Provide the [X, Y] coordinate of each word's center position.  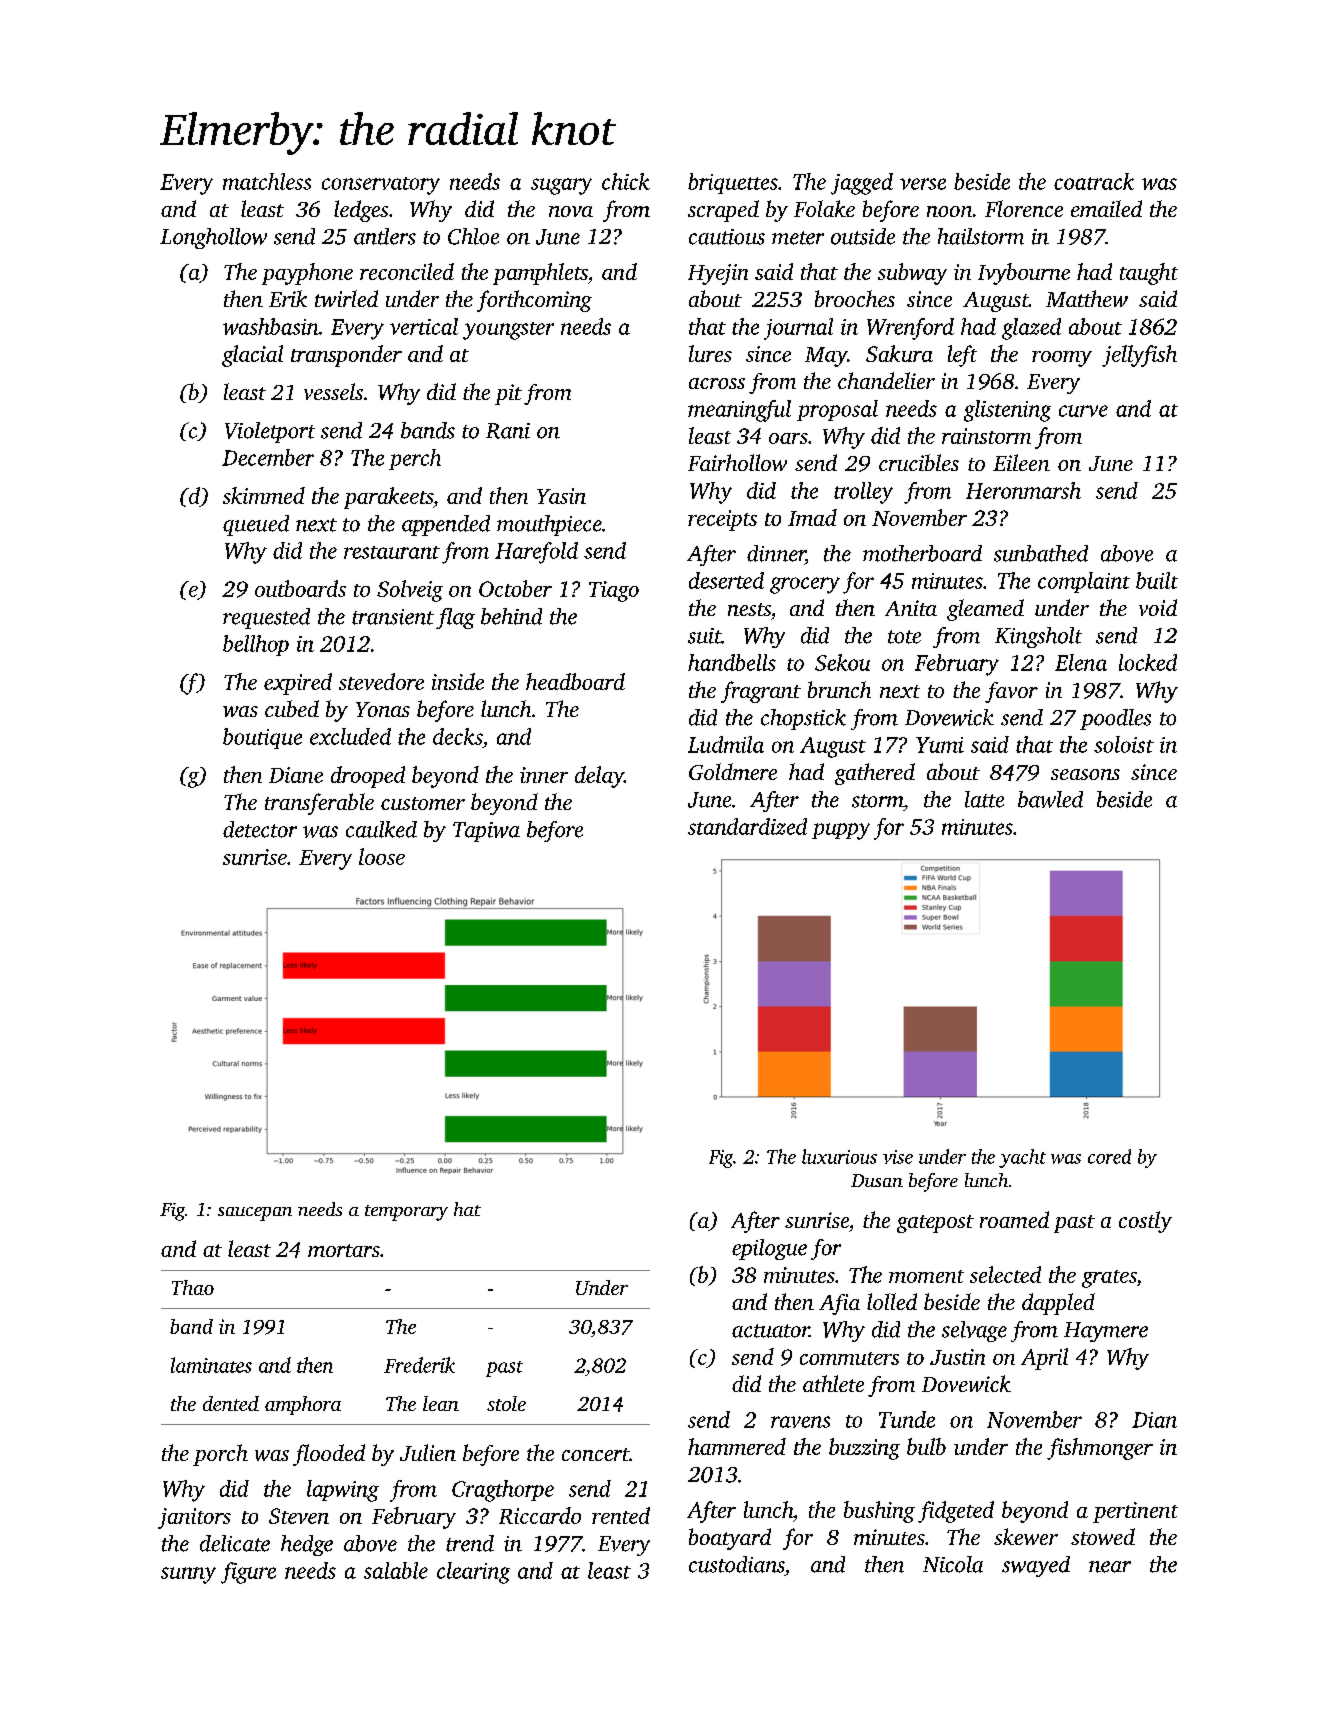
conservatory [381, 186]
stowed [1103, 1536]
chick [626, 181]
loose [382, 856]
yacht [1022, 1158]
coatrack [1094, 181]
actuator [771, 1331]
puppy [841, 831]
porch [220, 1455]
